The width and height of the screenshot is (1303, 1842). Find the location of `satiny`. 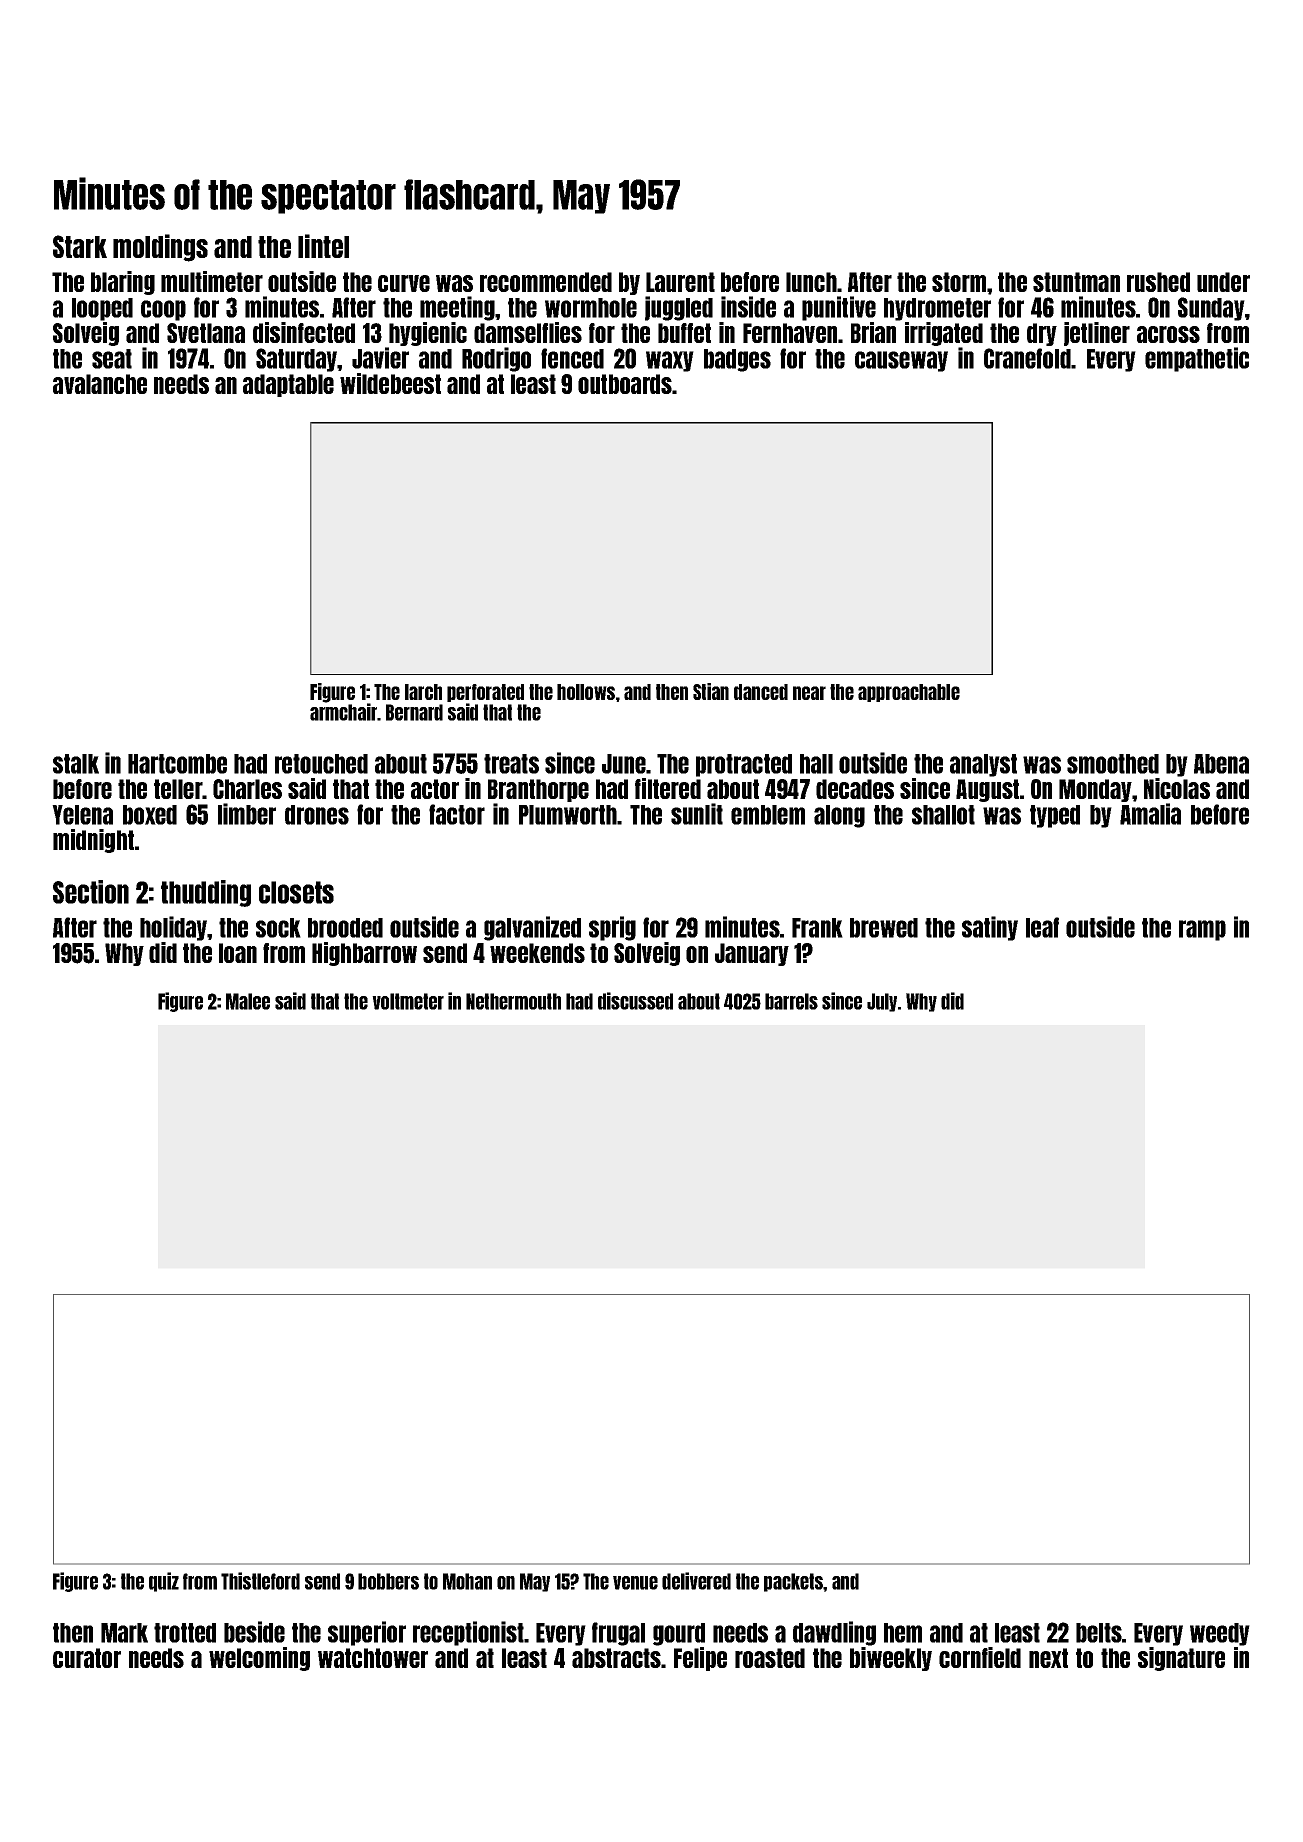

satiny is located at coordinates (990, 928).
